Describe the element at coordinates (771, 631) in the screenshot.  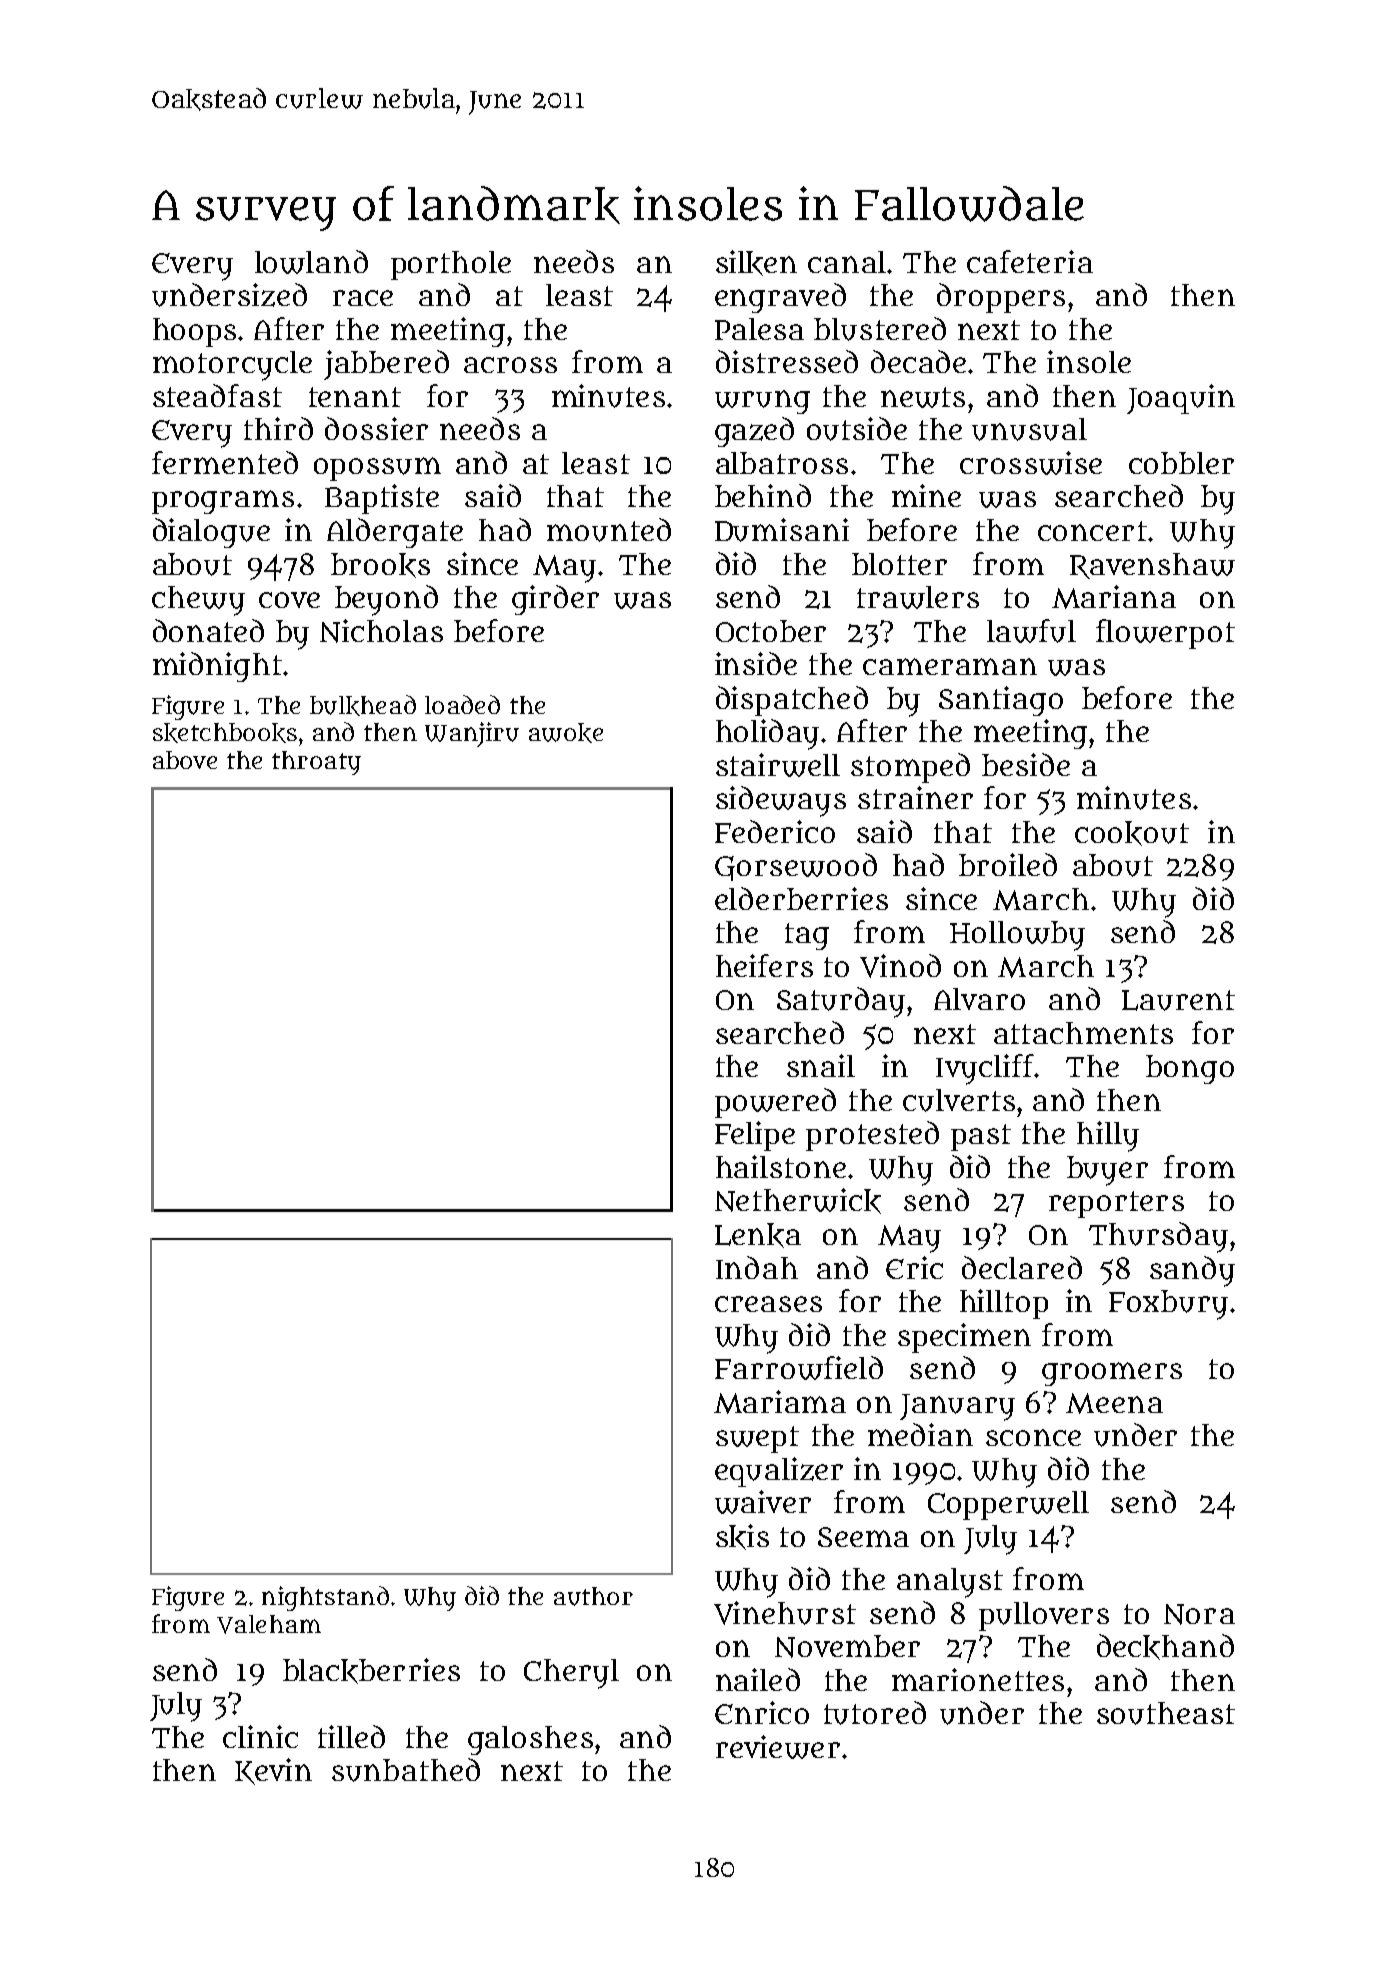
I see `October` at that location.
